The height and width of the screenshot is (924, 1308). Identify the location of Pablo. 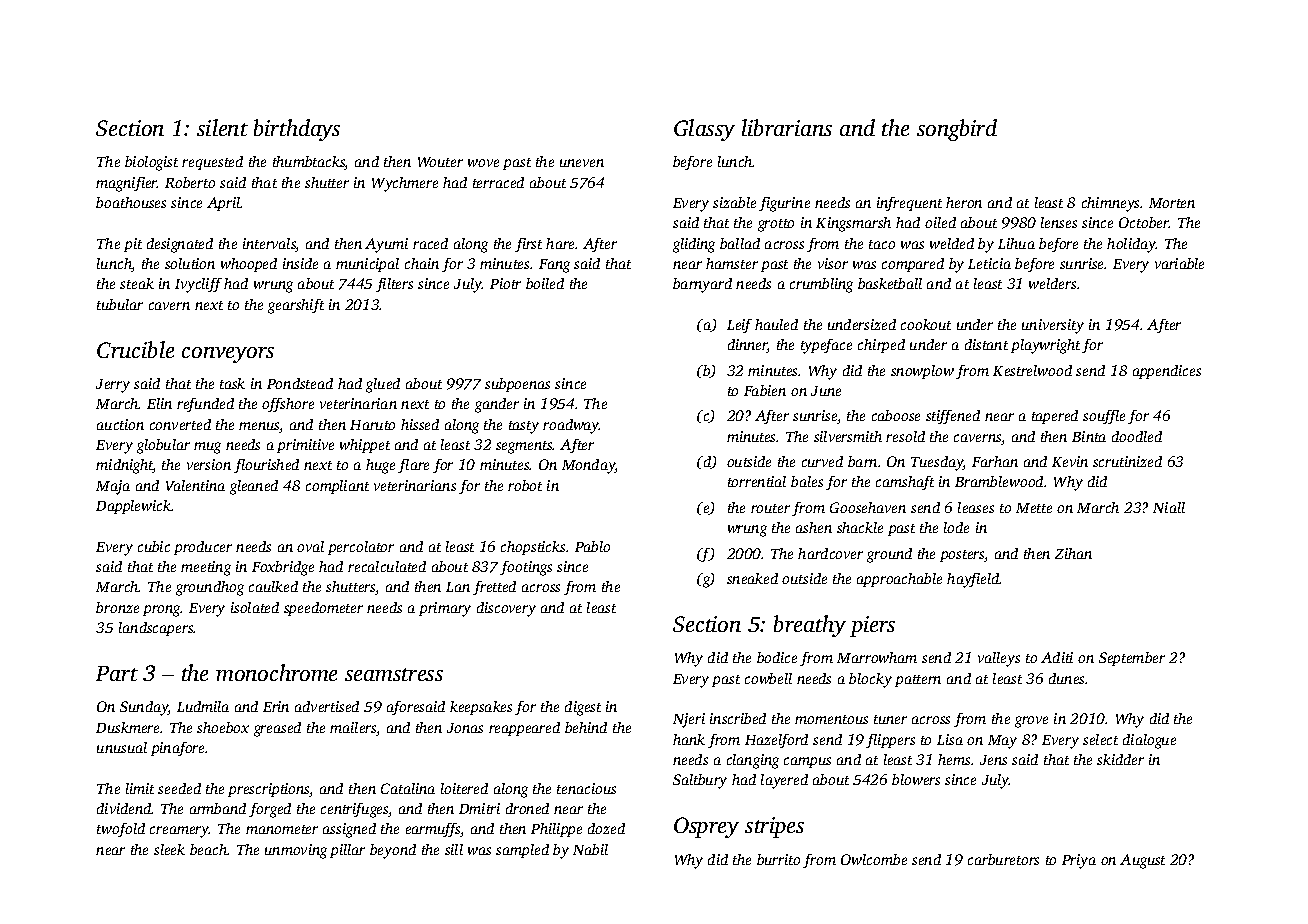
(592, 546).
